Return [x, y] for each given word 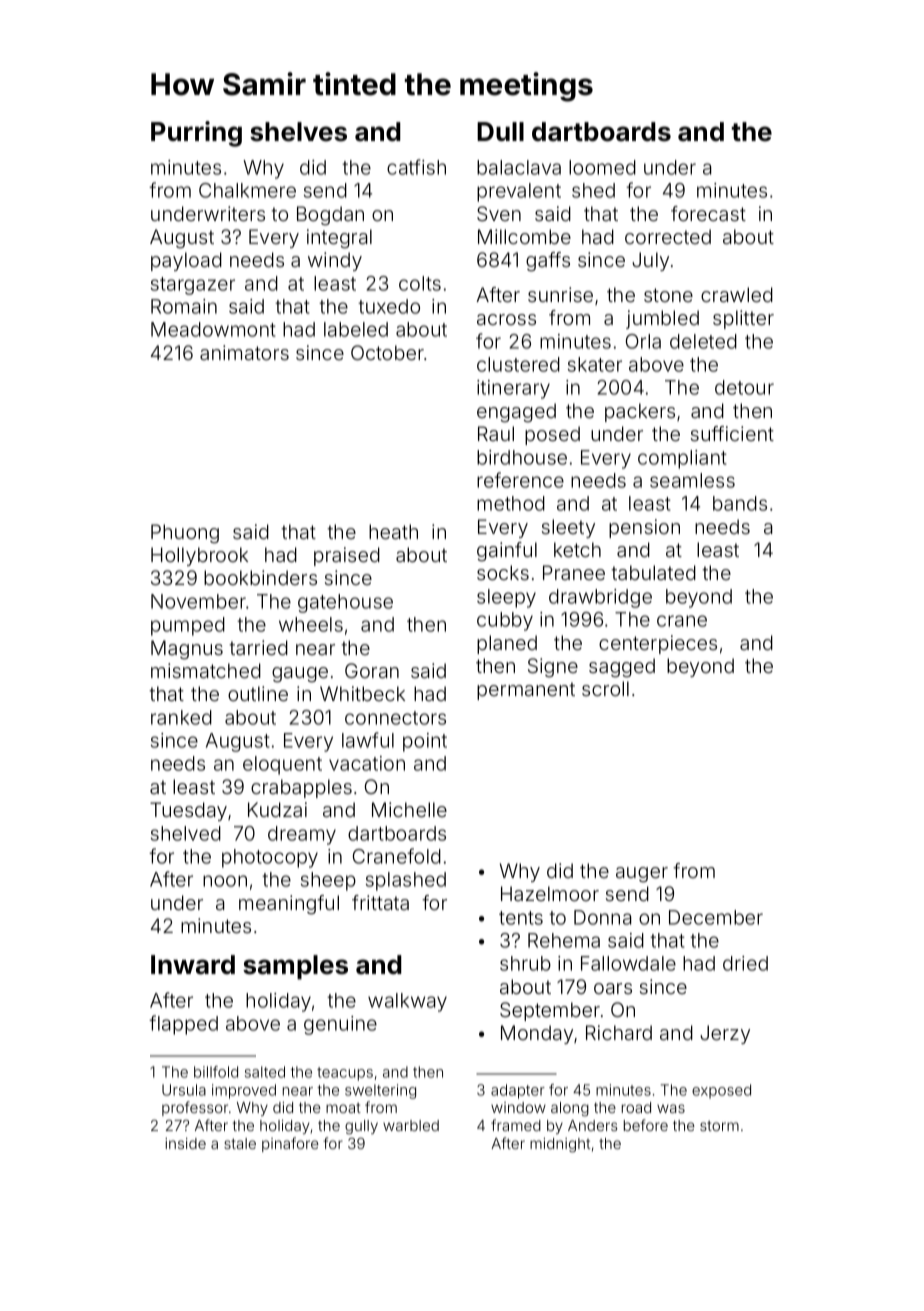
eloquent [282, 765]
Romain [184, 306]
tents [521, 918]
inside [185, 1143]
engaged [516, 413]
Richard [619, 1032]
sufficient [732, 433]
